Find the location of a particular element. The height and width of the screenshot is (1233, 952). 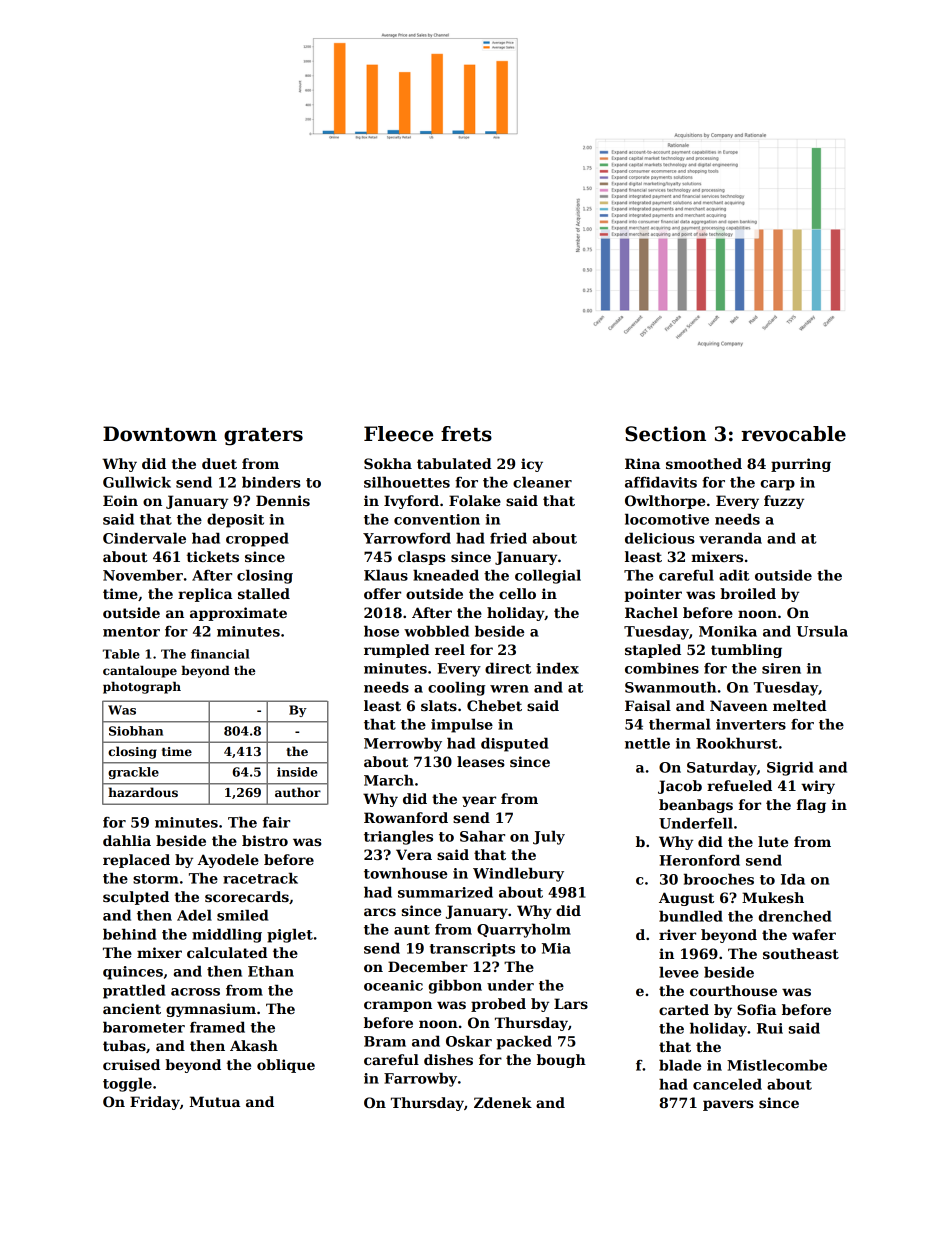

Ivyford is located at coordinates (411, 502).
